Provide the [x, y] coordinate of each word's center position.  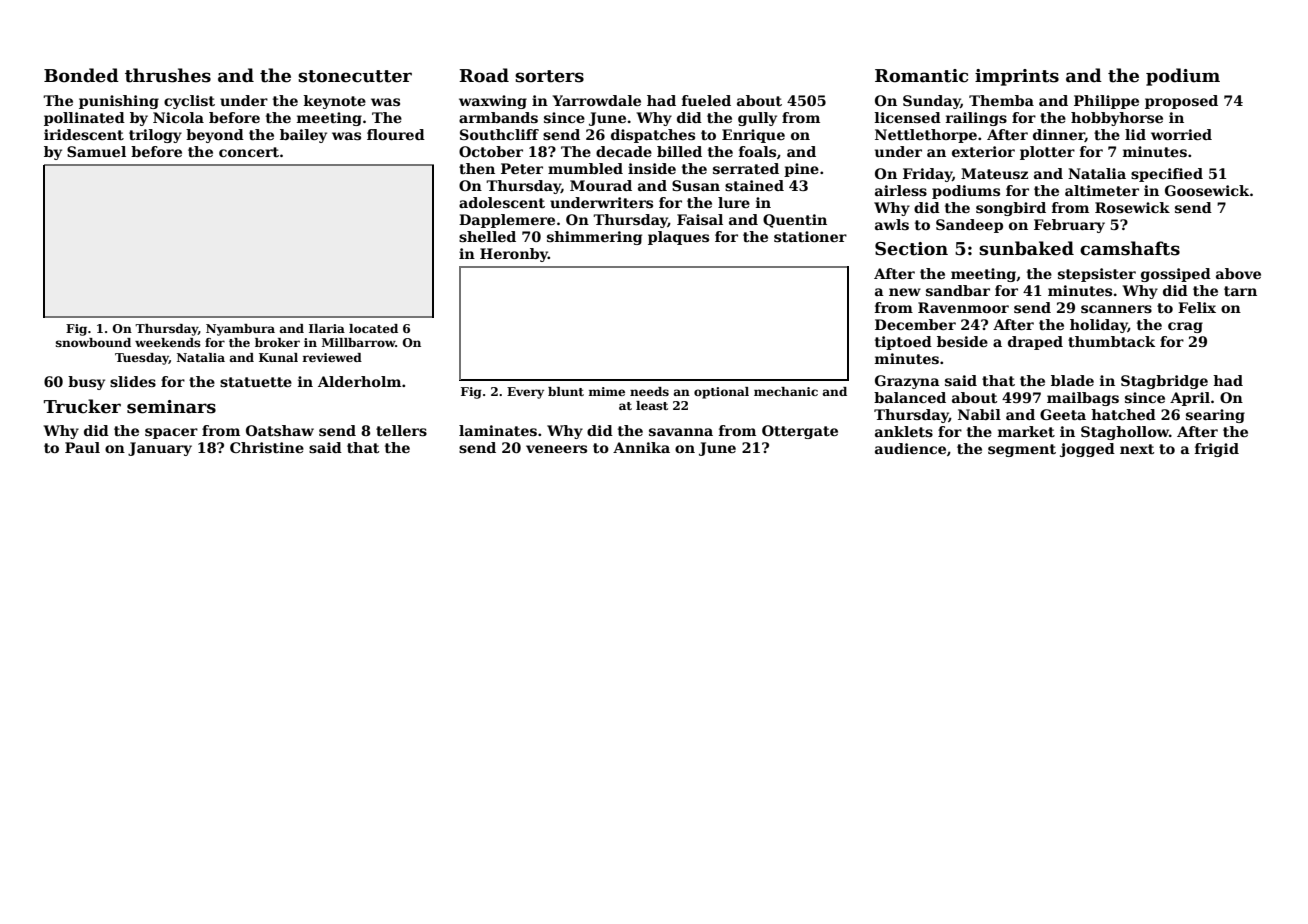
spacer [171, 433]
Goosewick [1207, 190]
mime [606, 391]
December [915, 324]
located [373, 328]
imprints [1017, 77]
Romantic [921, 76]
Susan [696, 185]
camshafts [1130, 248]
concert [249, 152]
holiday [1099, 326]
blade [1072, 380]
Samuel [96, 151]
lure [734, 202]
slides [133, 381]
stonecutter [355, 76]
